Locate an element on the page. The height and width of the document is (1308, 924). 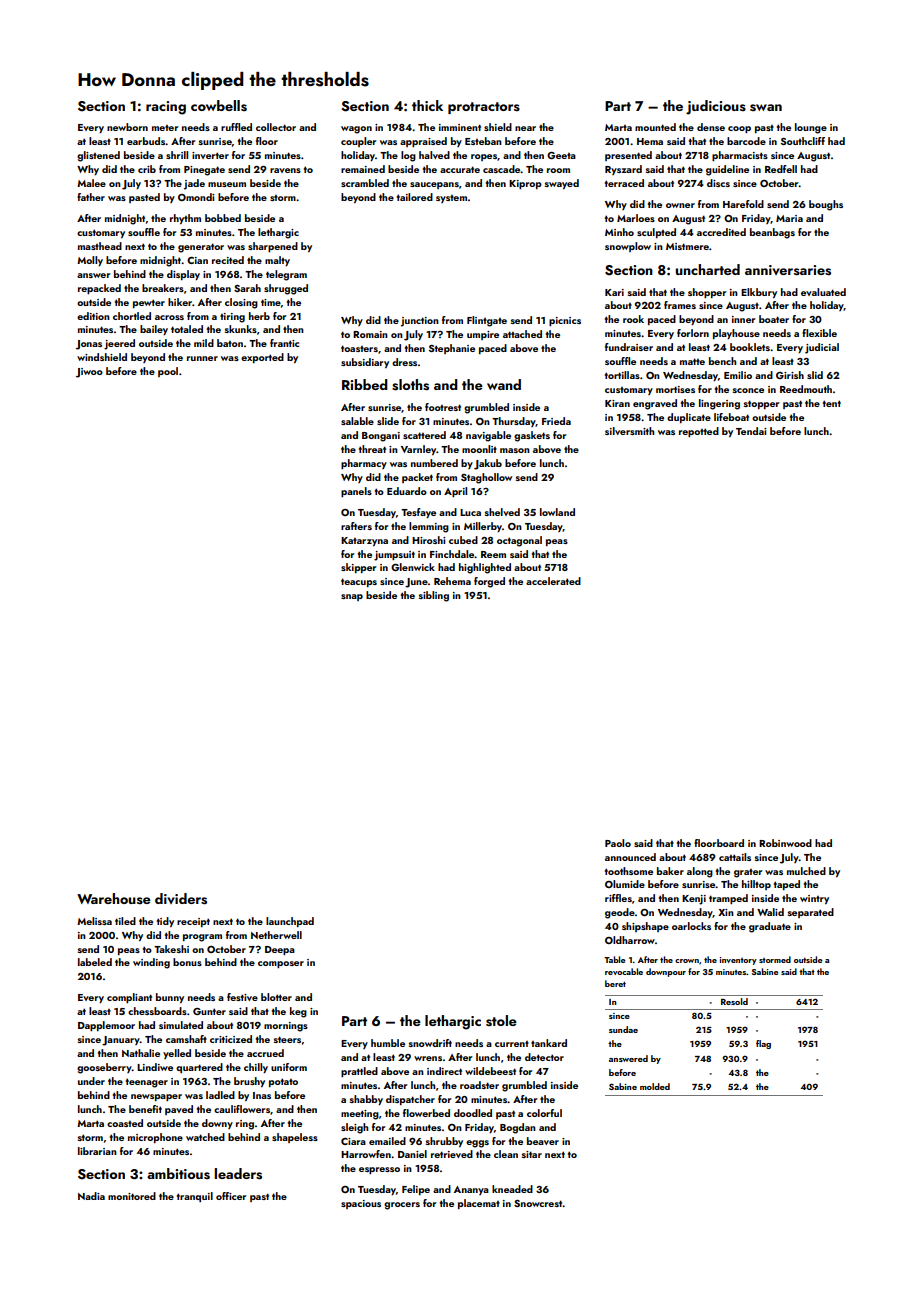
thick is located at coordinates (427, 105).
